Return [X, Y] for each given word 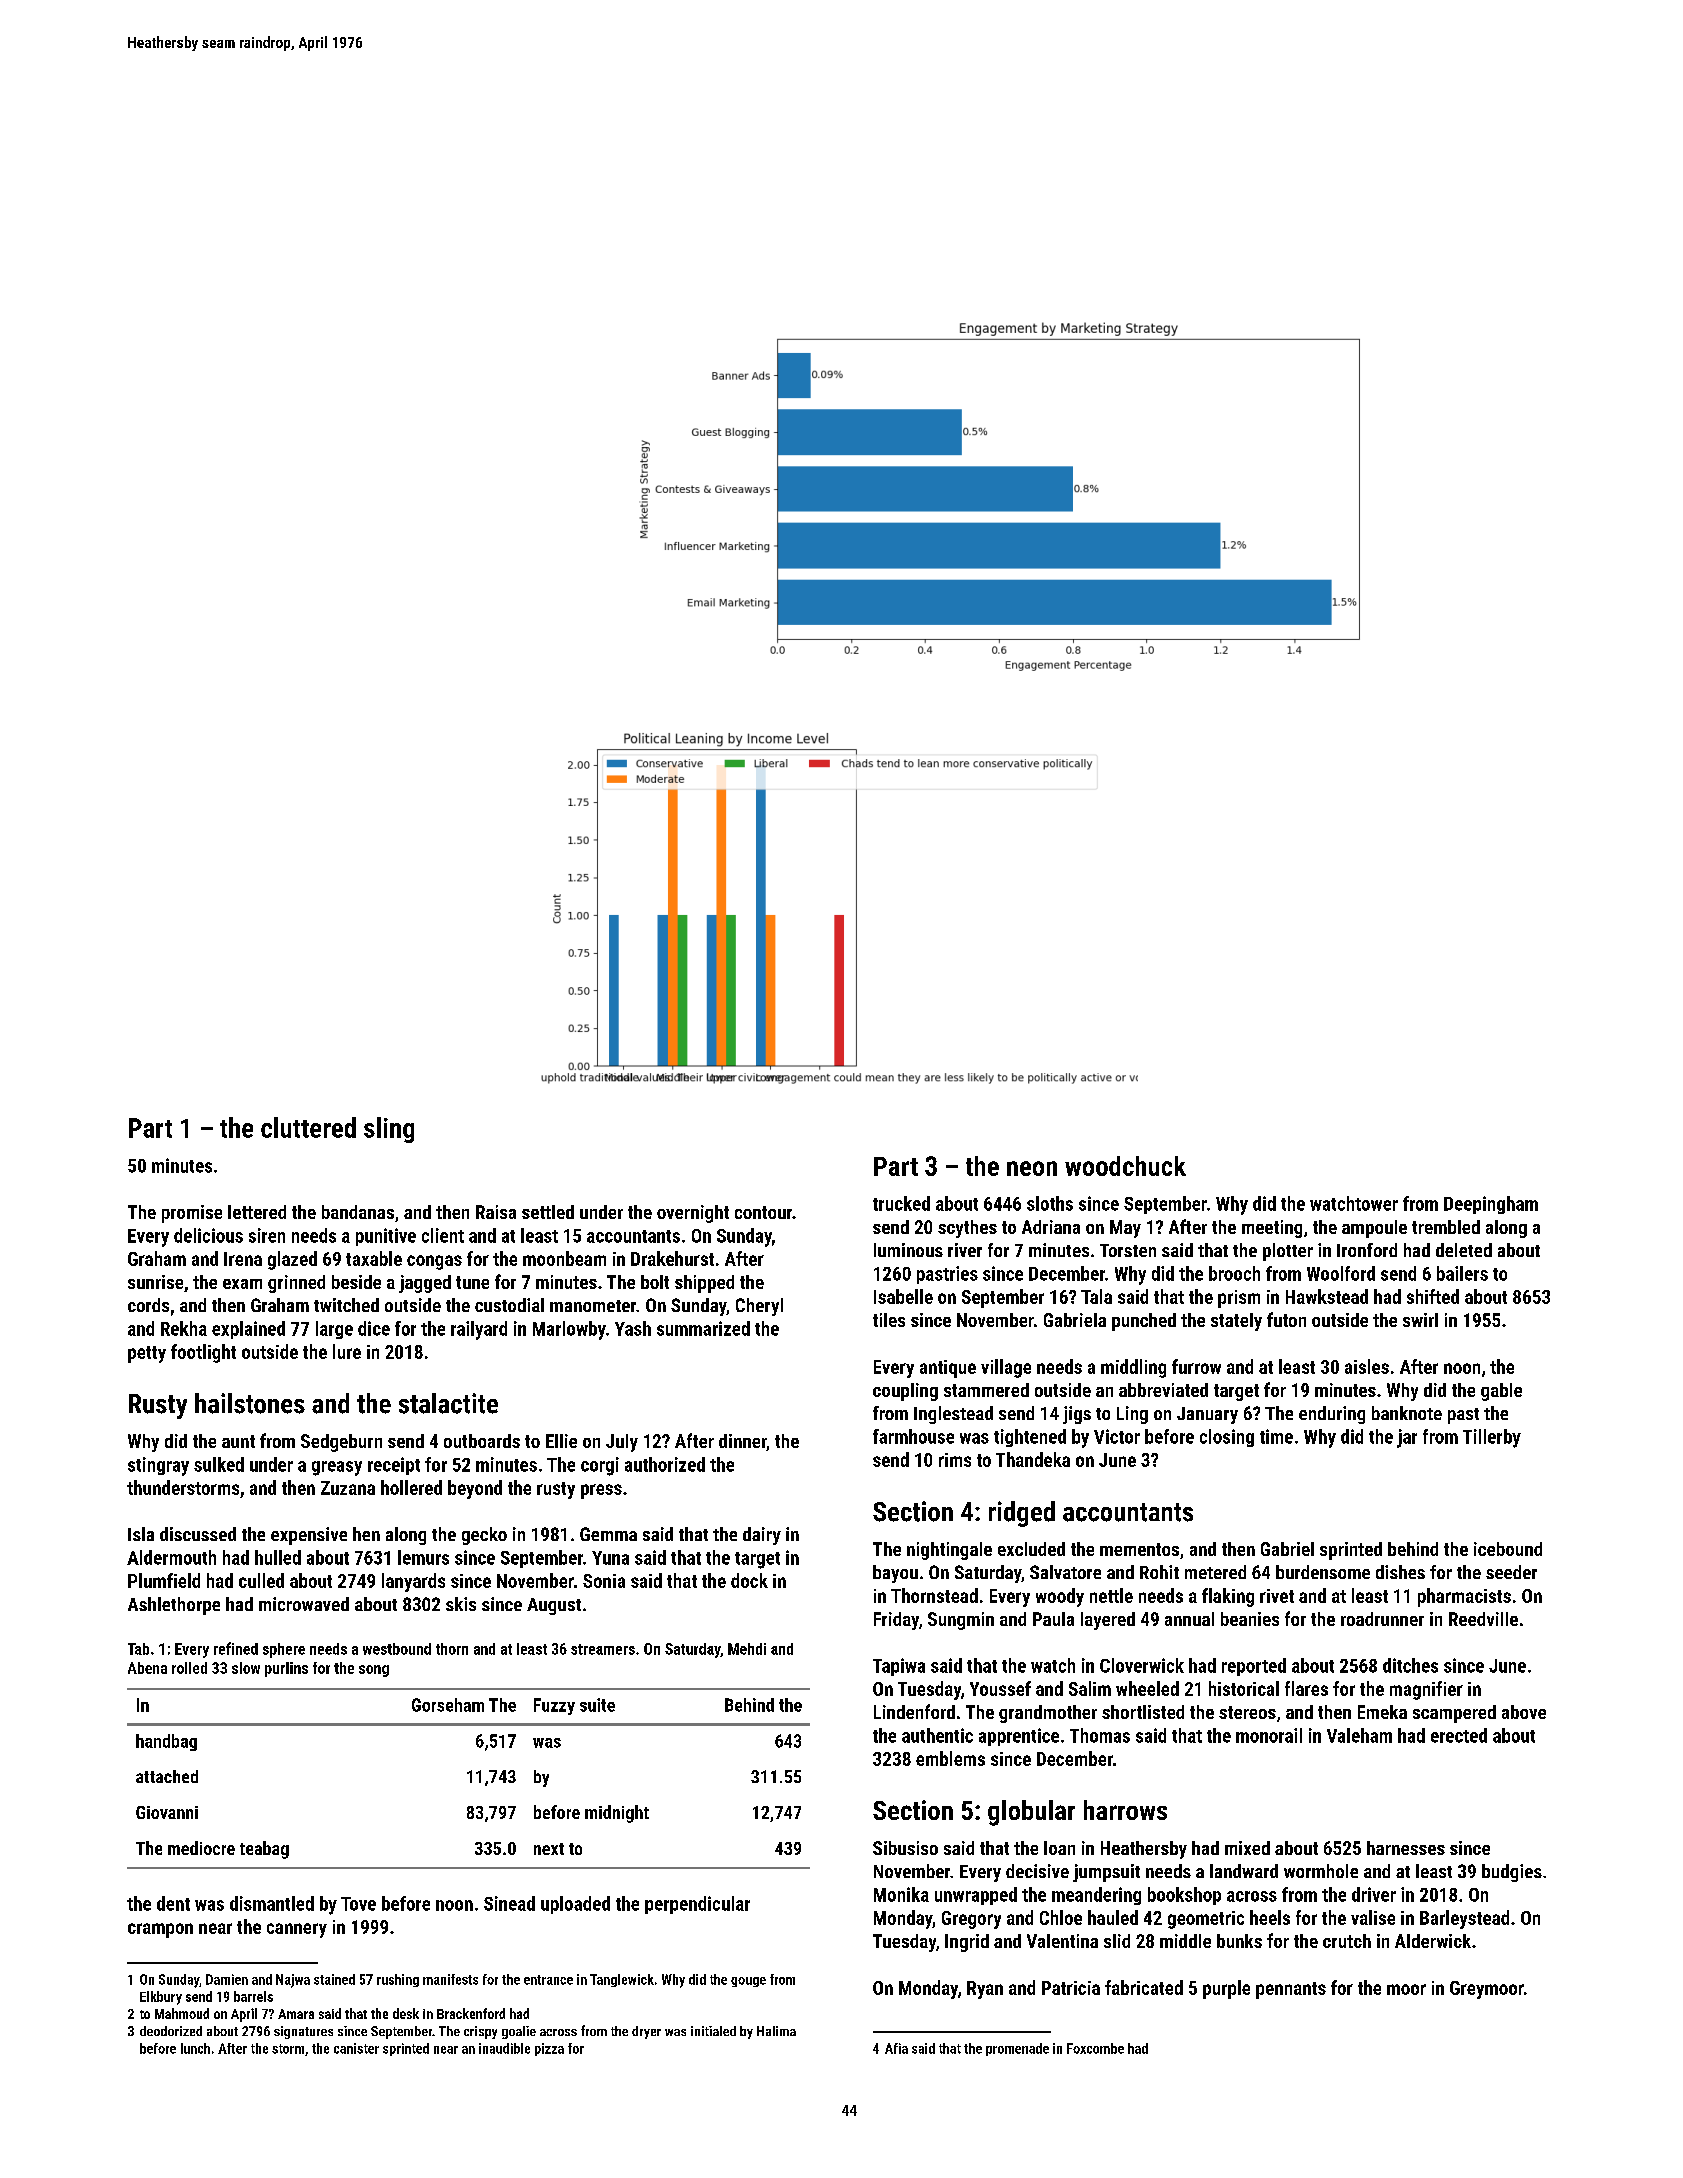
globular [1031, 1813]
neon [1032, 1168]
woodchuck [1125, 1166]
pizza [549, 2049]
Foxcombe [1095, 2048]
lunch [195, 2048]
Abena [147, 1668]
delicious [208, 1235]
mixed [1247, 1848]
